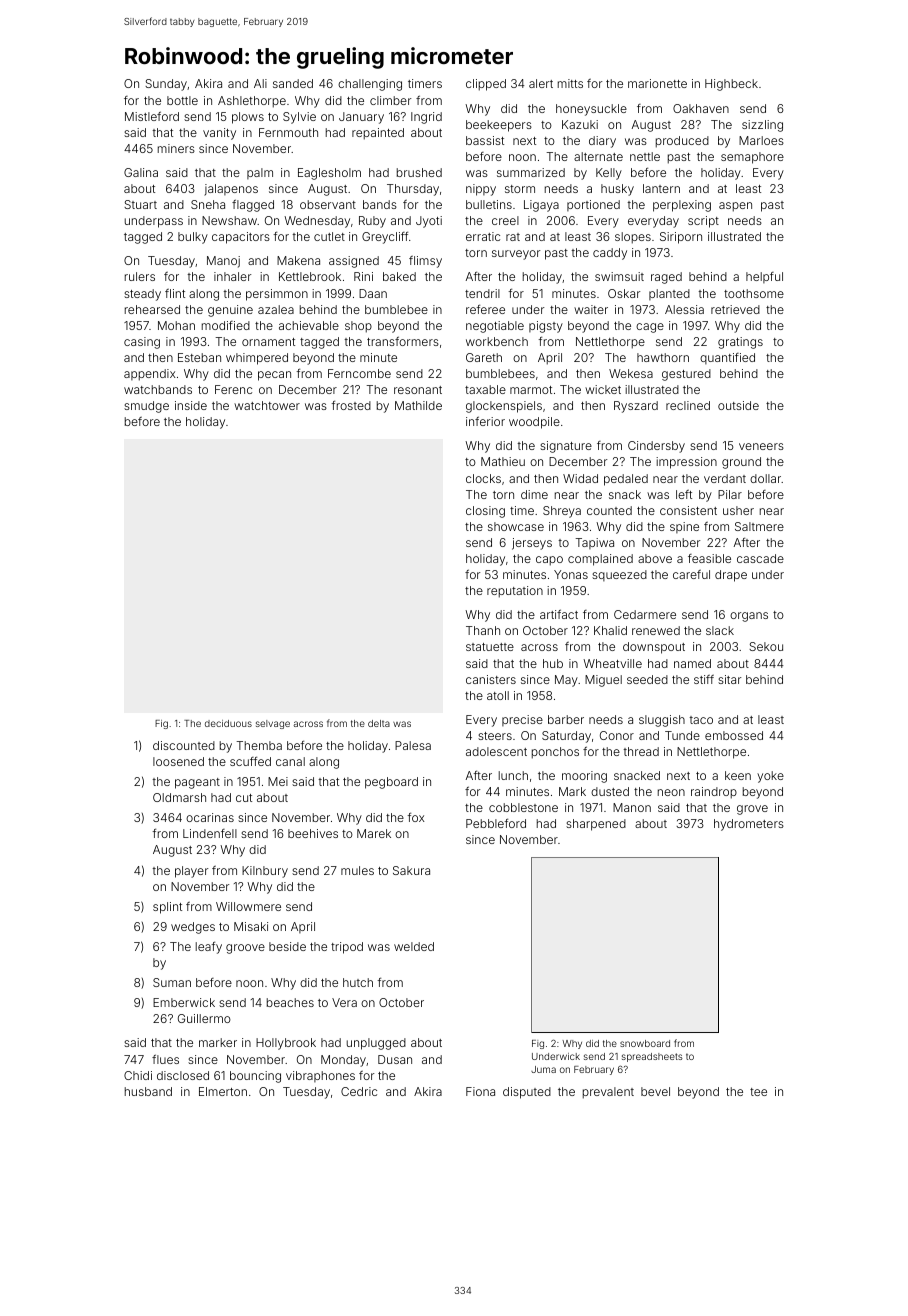 The width and height of the image is (908, 1316). What do you see at coordinates (657, 83) in the image?
I see `marionette` at bounding box center [657, 83].
